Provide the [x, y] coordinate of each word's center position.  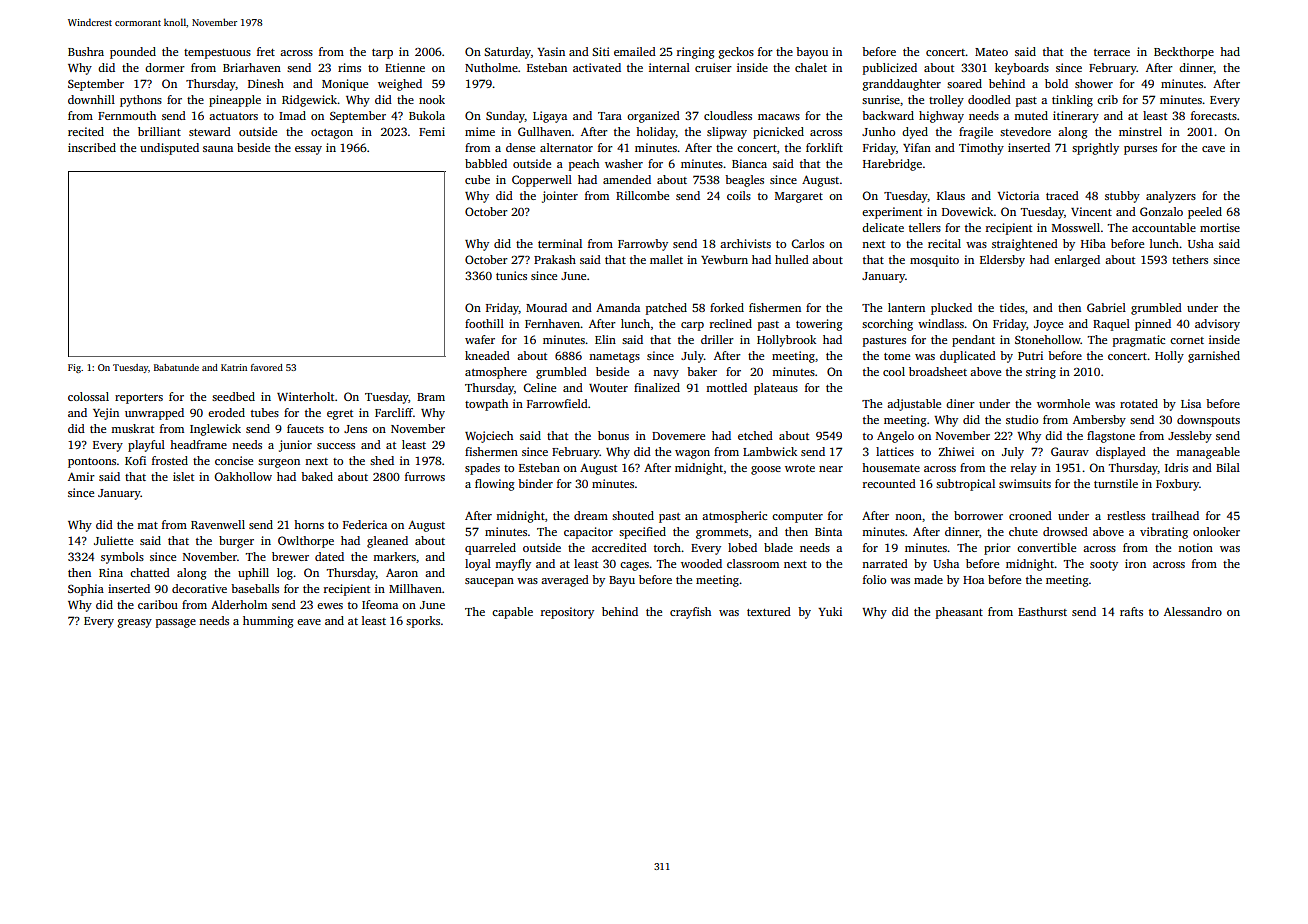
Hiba [1093, 243]
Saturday [507, 53]
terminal [560, 243]
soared [964, 83]
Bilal [1228, 467]
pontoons [92, 463]
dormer [165, 67]
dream [591, 515]
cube [477, 179]
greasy [135, 623]
